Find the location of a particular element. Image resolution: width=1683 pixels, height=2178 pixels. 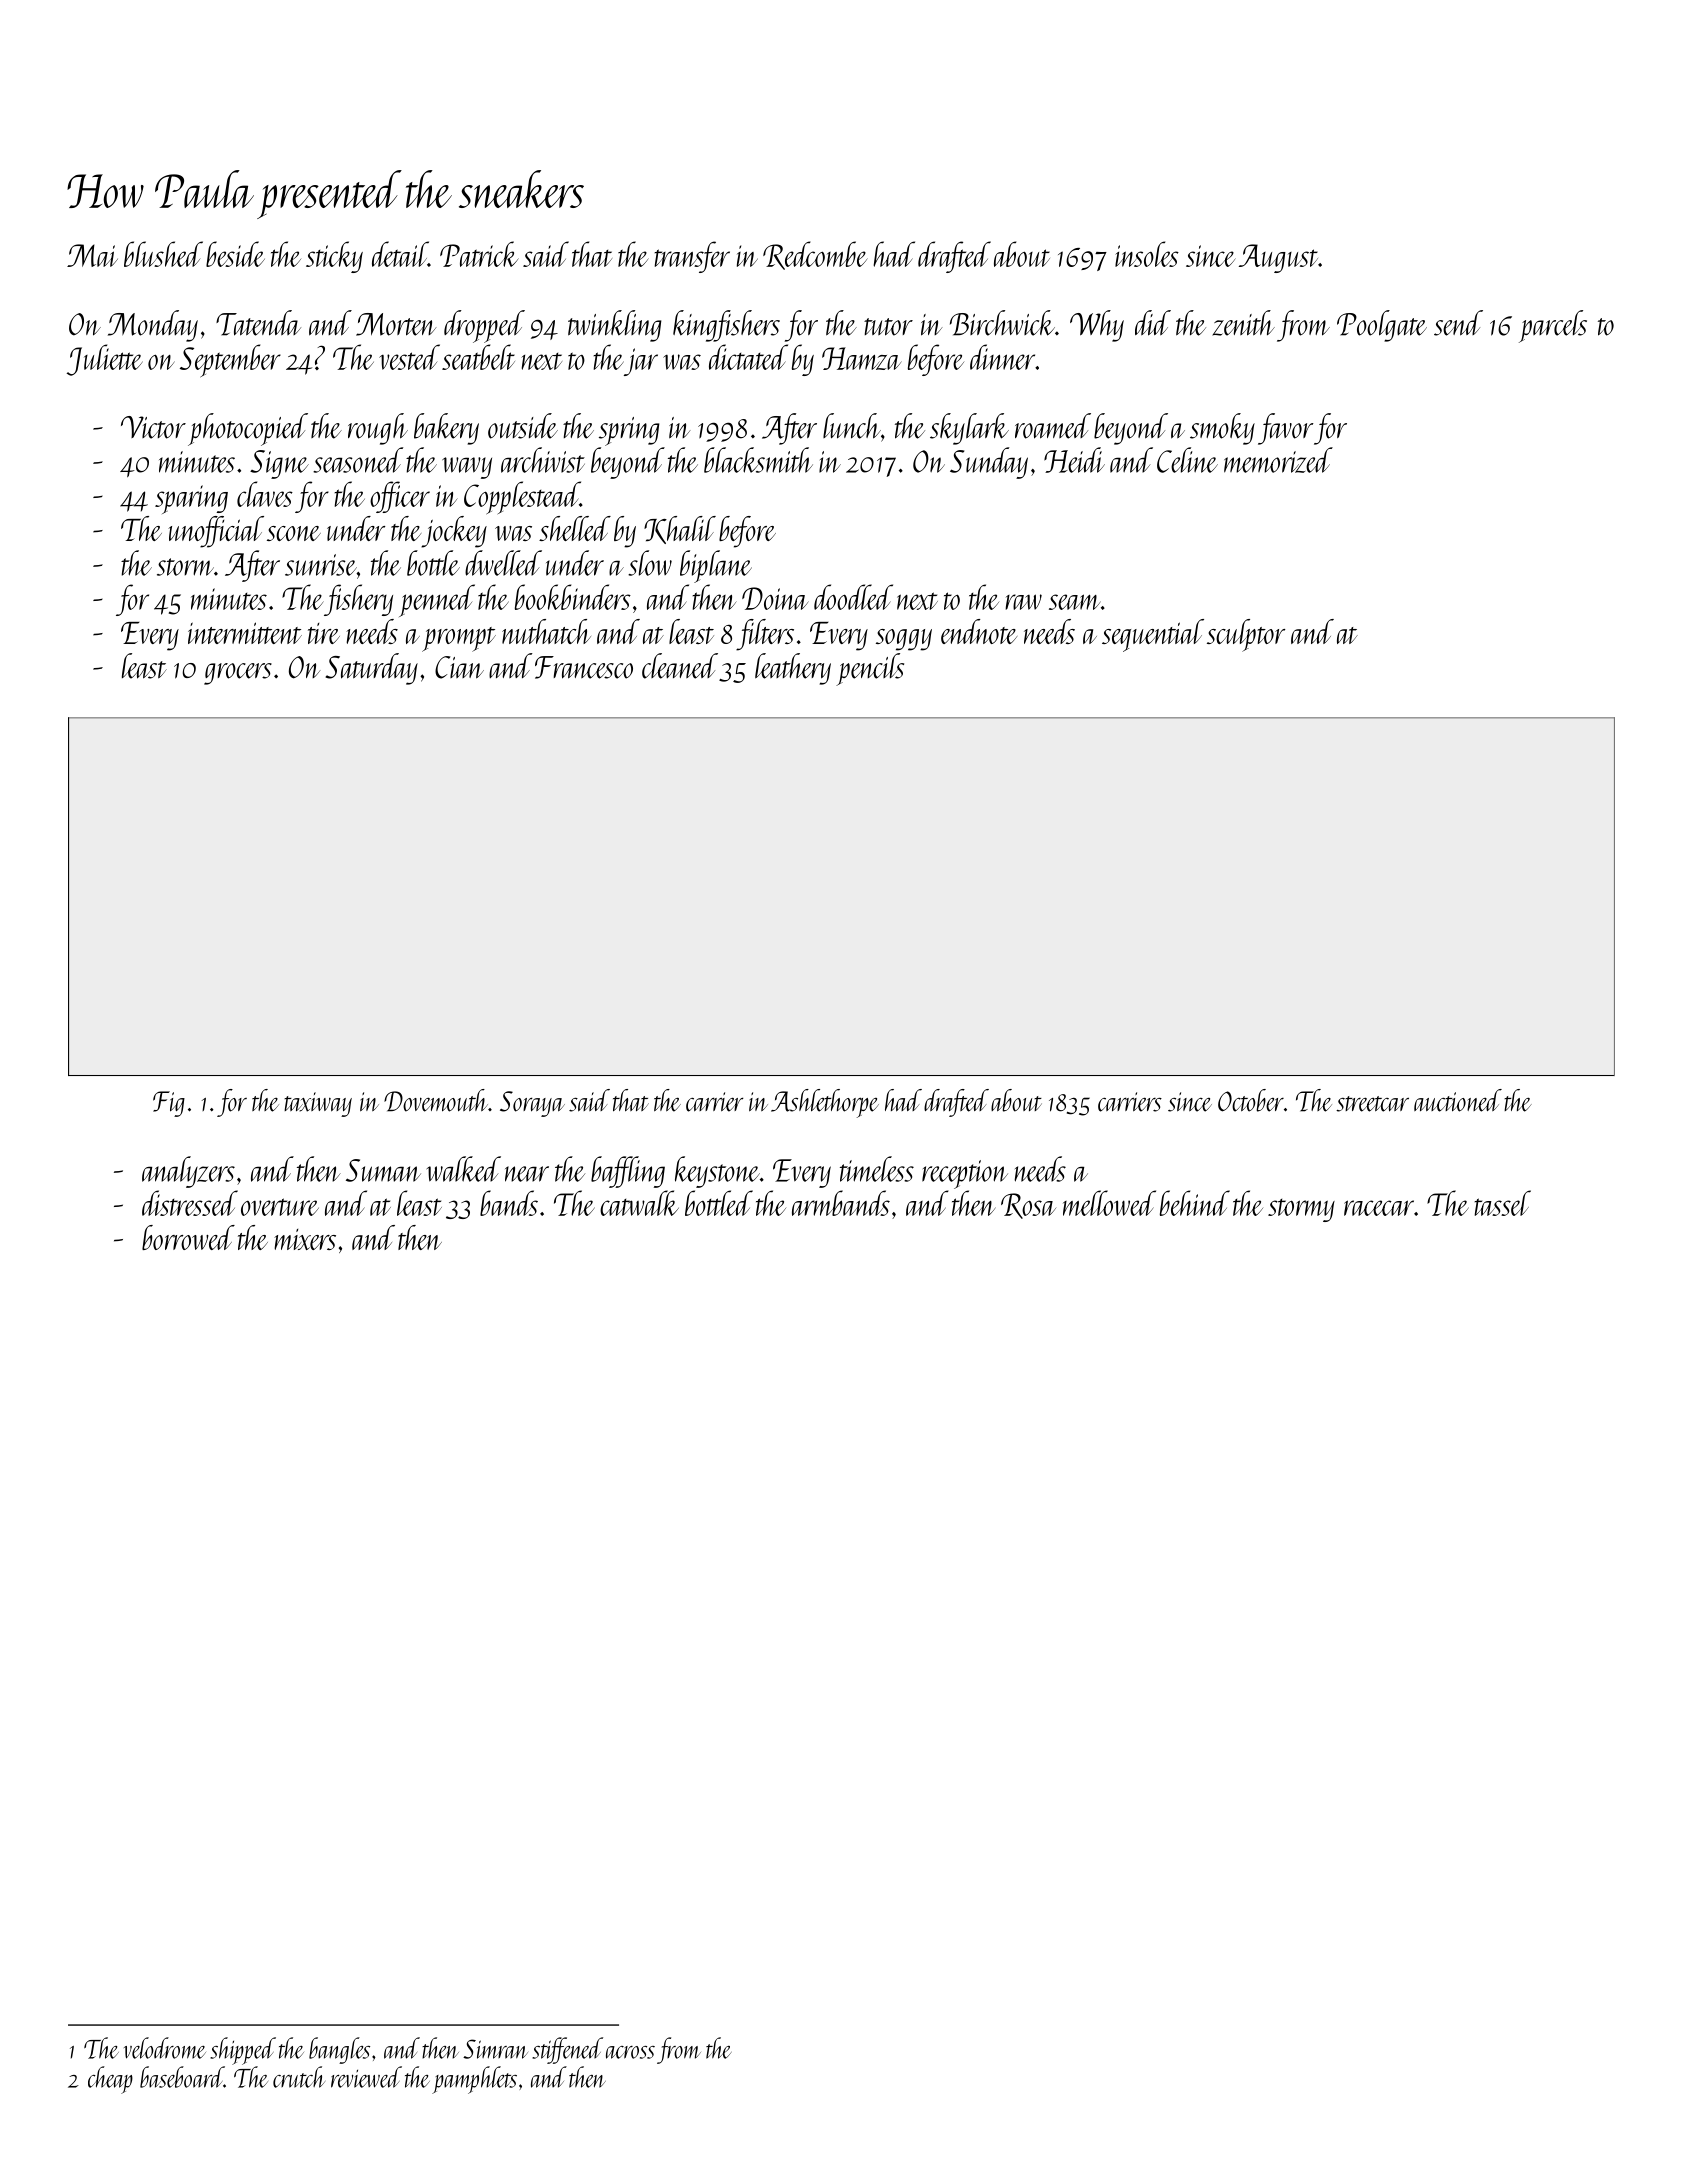

Redcombe is located at coordinates (815, 255).
